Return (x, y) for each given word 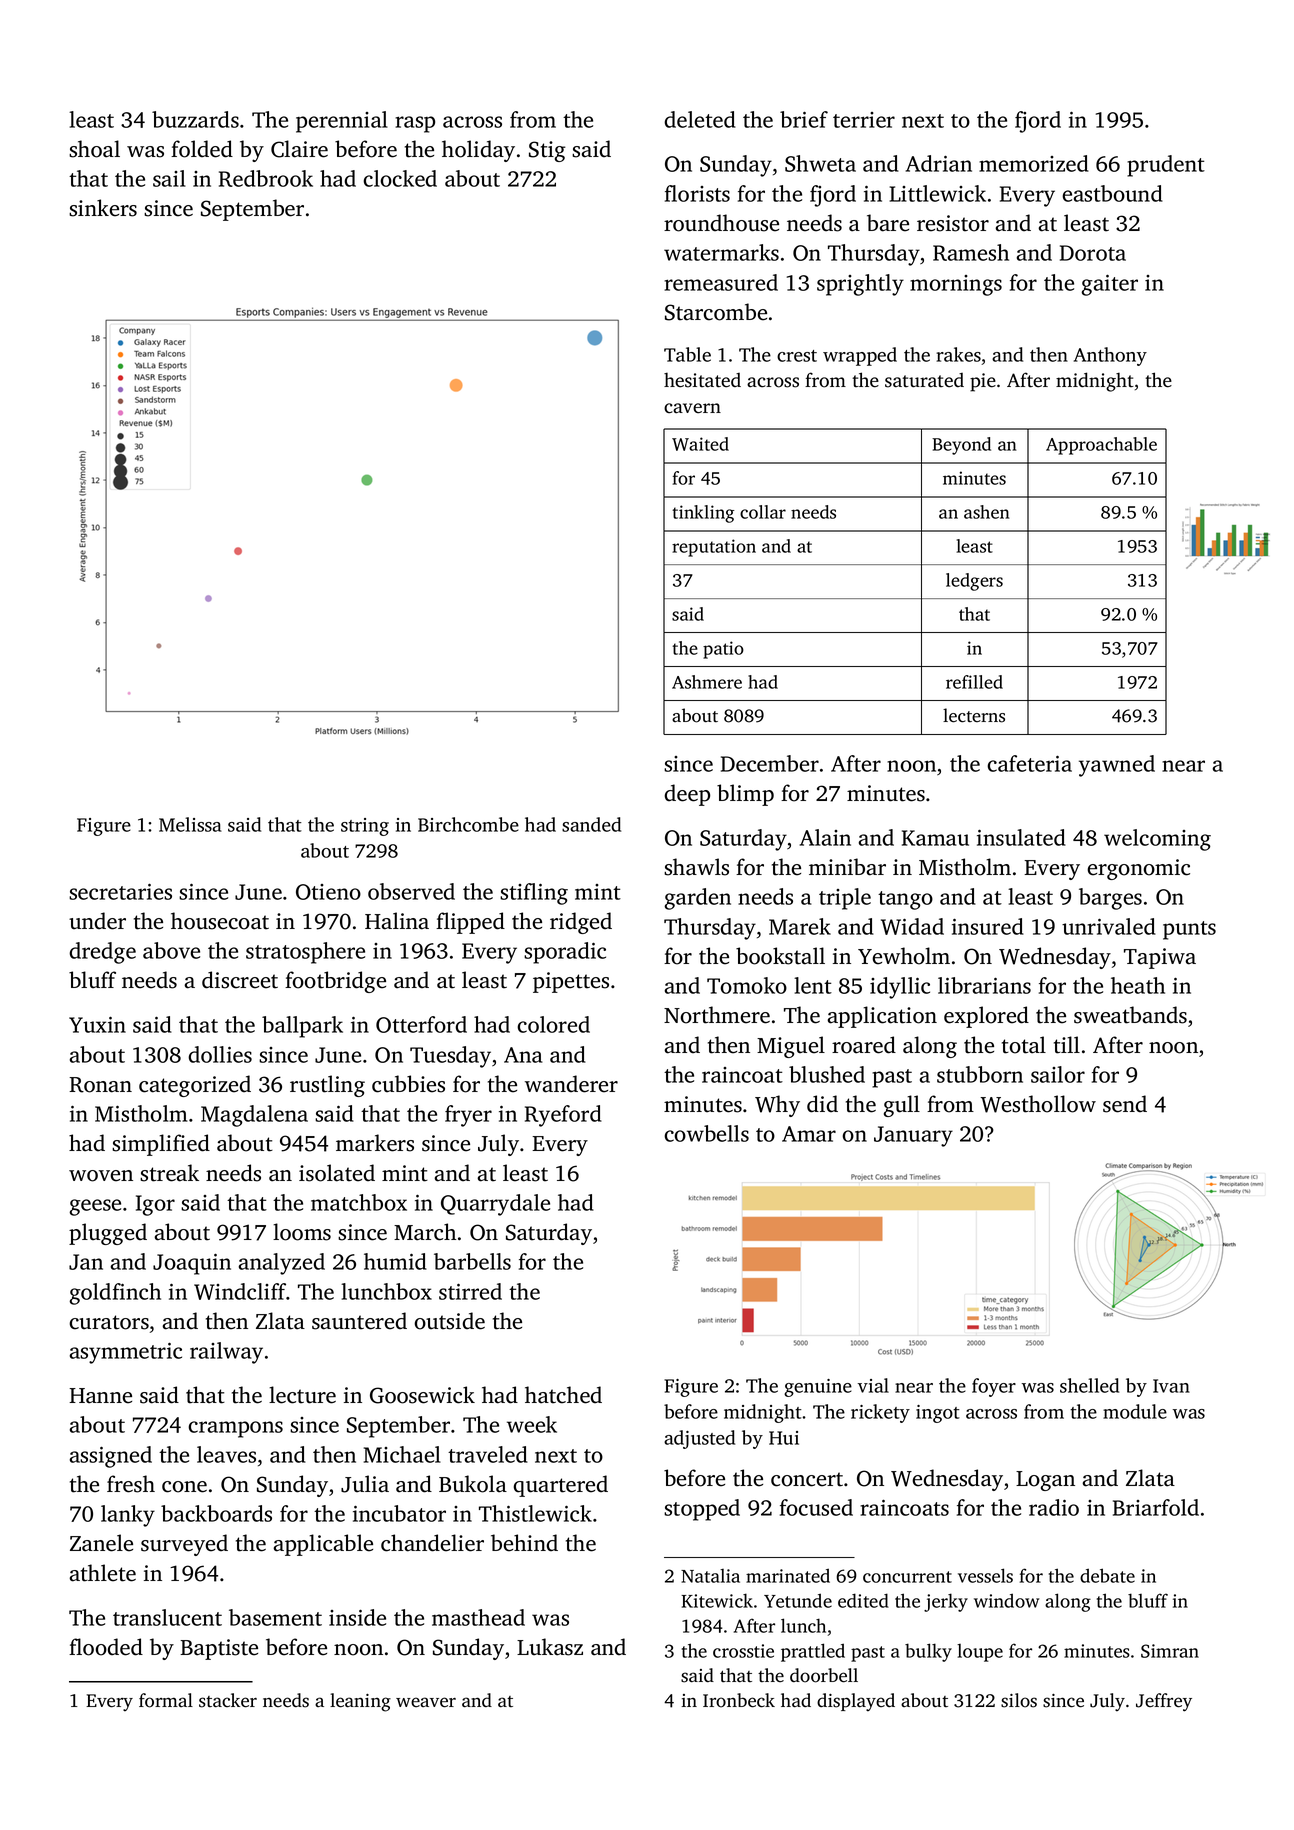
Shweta (820, 163)
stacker (228, 1700)
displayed (856, 1702)
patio (723, 650)
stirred (470, 1291)
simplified (161, 1145)
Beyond (961, 446)
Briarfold (1156, 1507)
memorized (1034, 163)
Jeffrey (1164, 1702)
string (365, 827)
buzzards (195, 119)
